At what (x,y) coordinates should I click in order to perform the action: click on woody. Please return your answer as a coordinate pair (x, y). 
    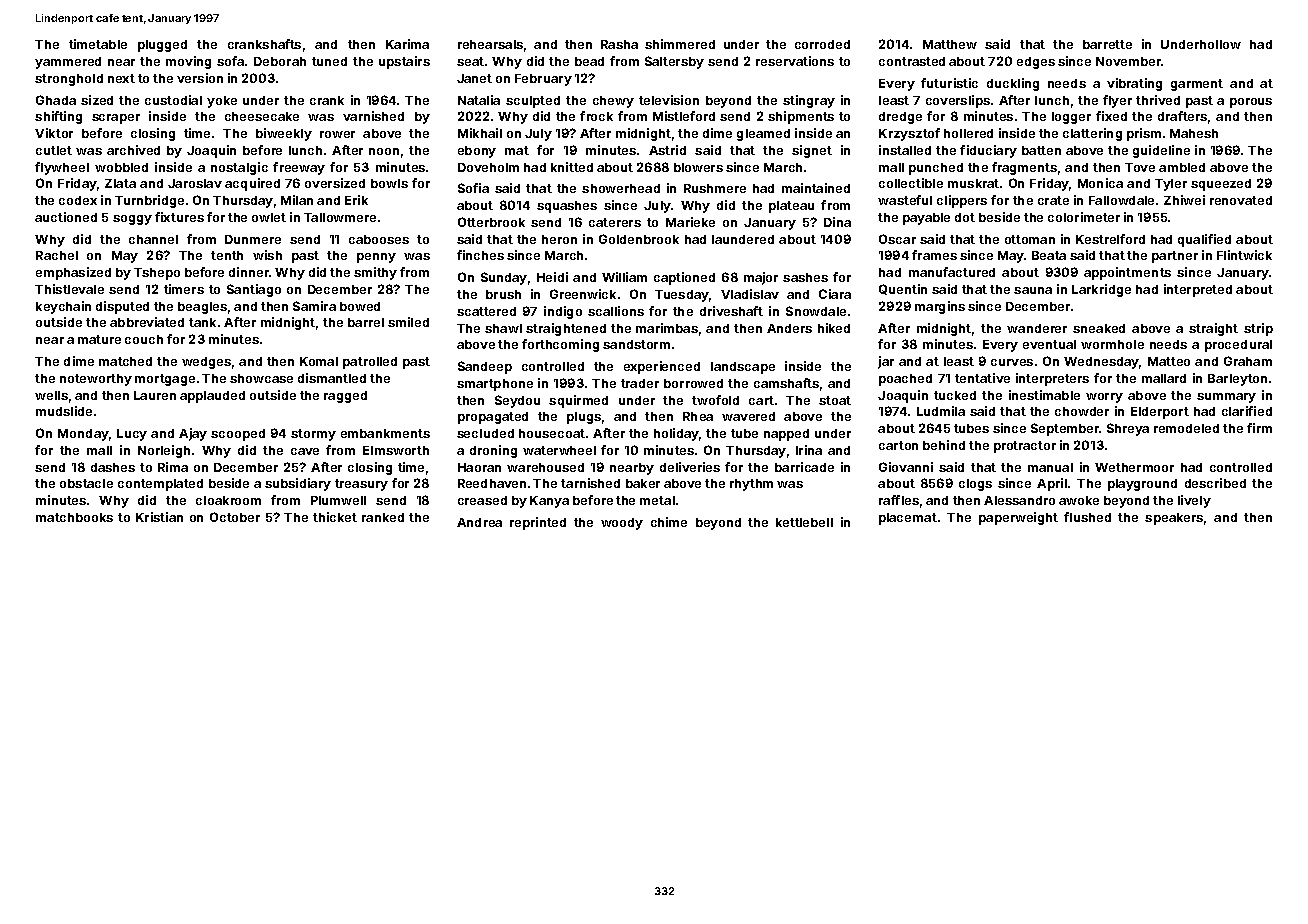
    Looking at the image, I should click on (622, 524).
